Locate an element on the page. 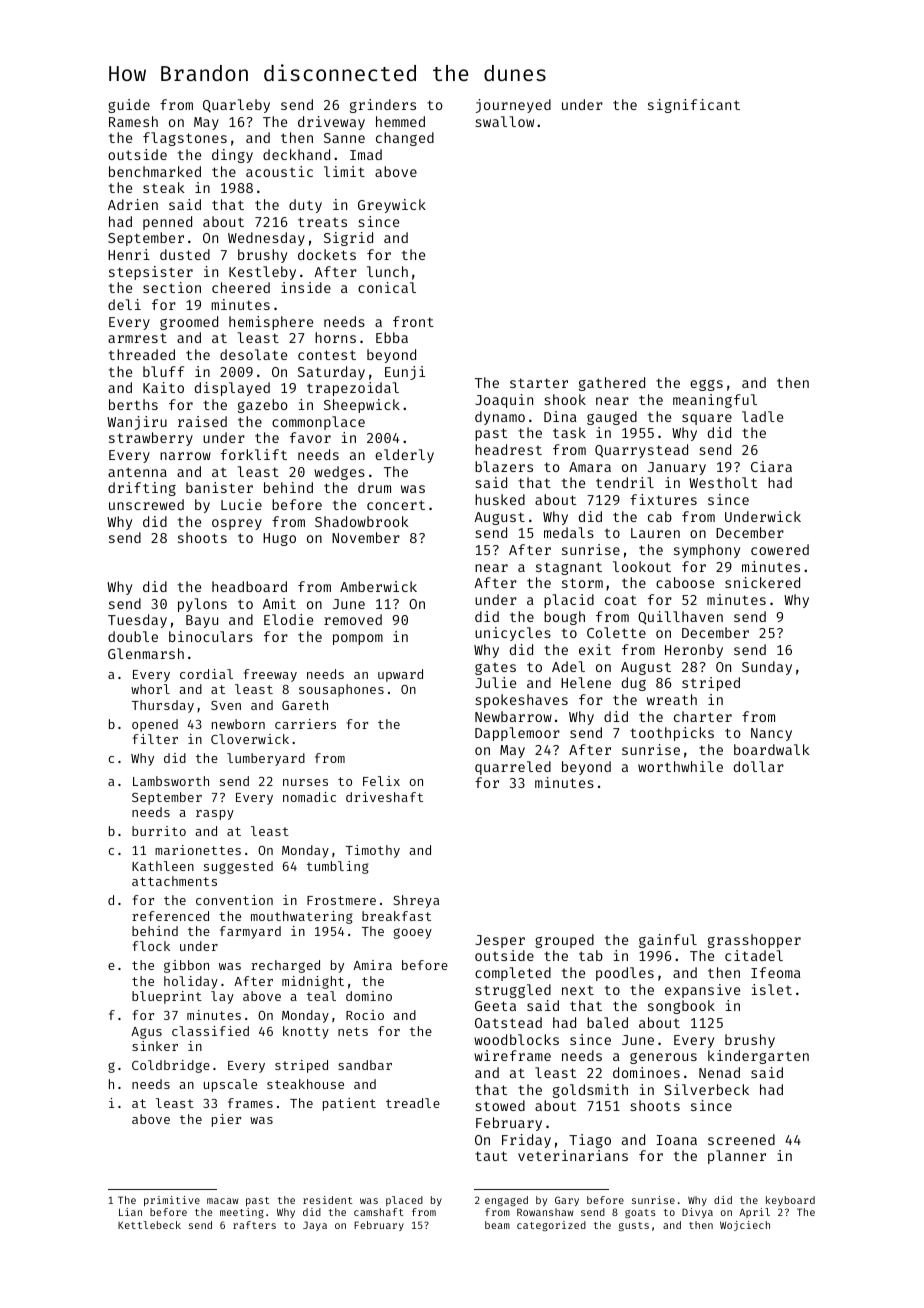 Image resolution: width=924 pixels, height=1308 pixels. significant is located at coordinates (694, 106).
